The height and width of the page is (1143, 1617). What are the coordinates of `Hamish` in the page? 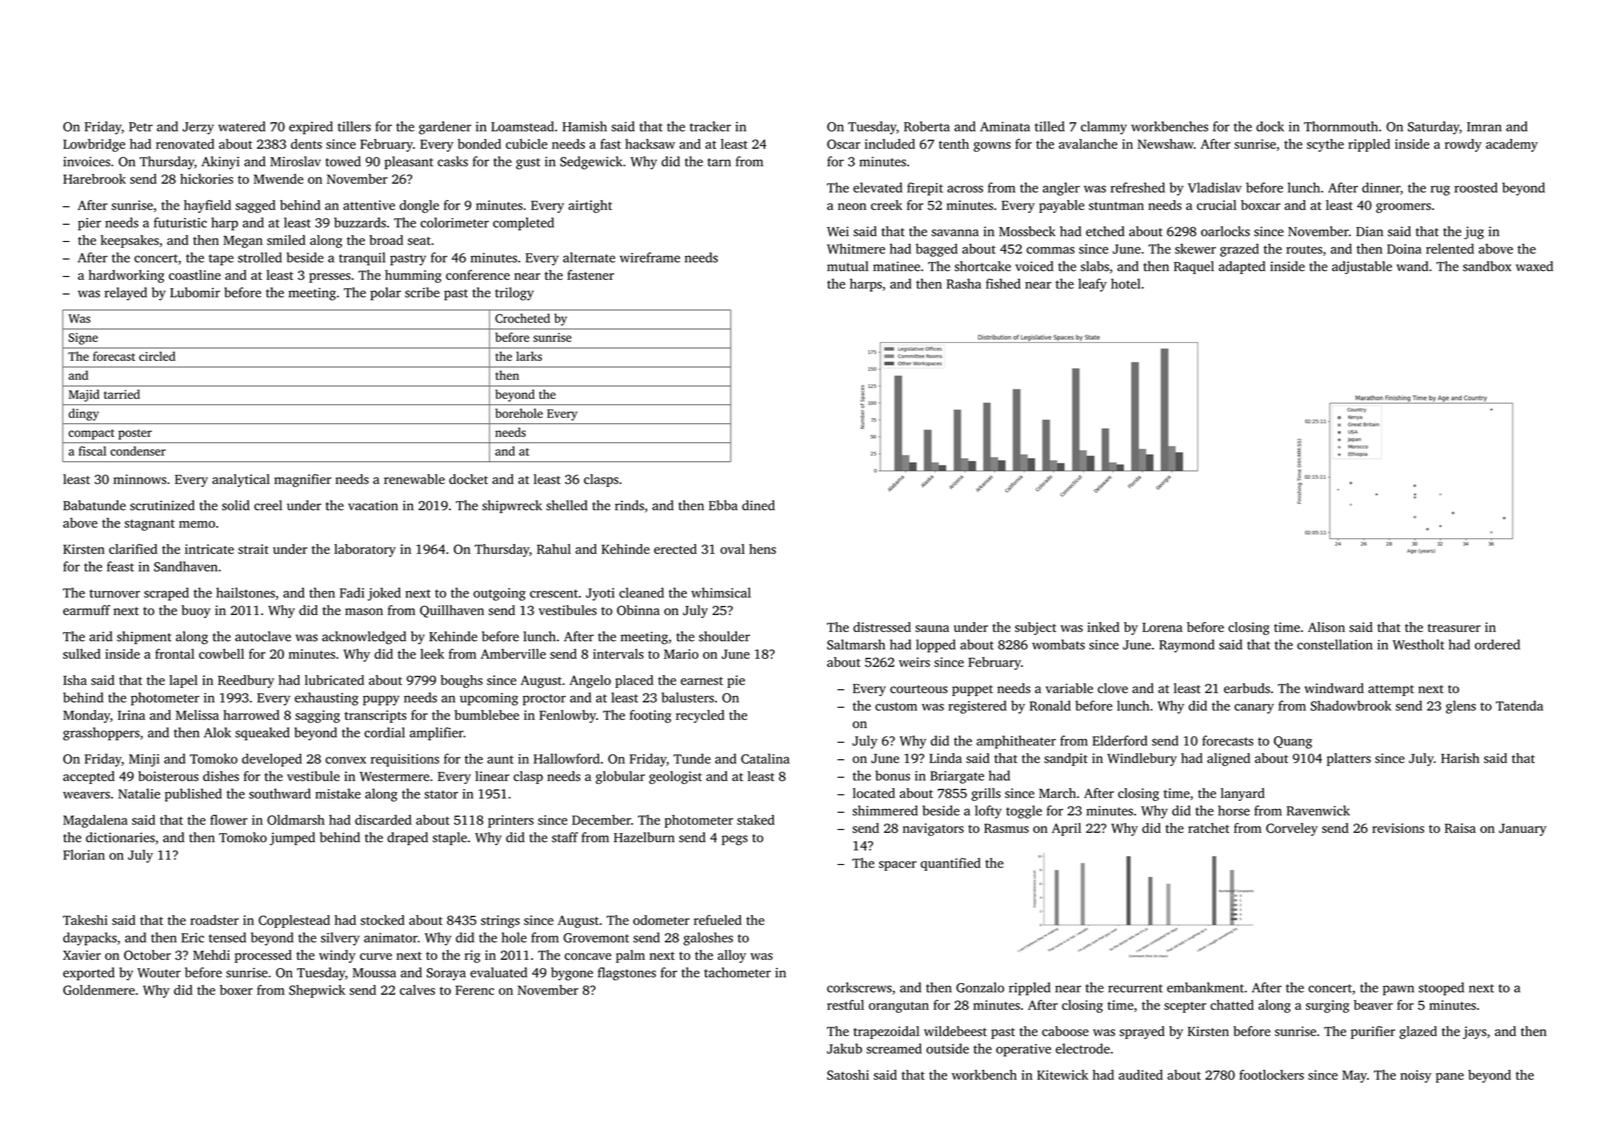 It's located at (584, 126).
